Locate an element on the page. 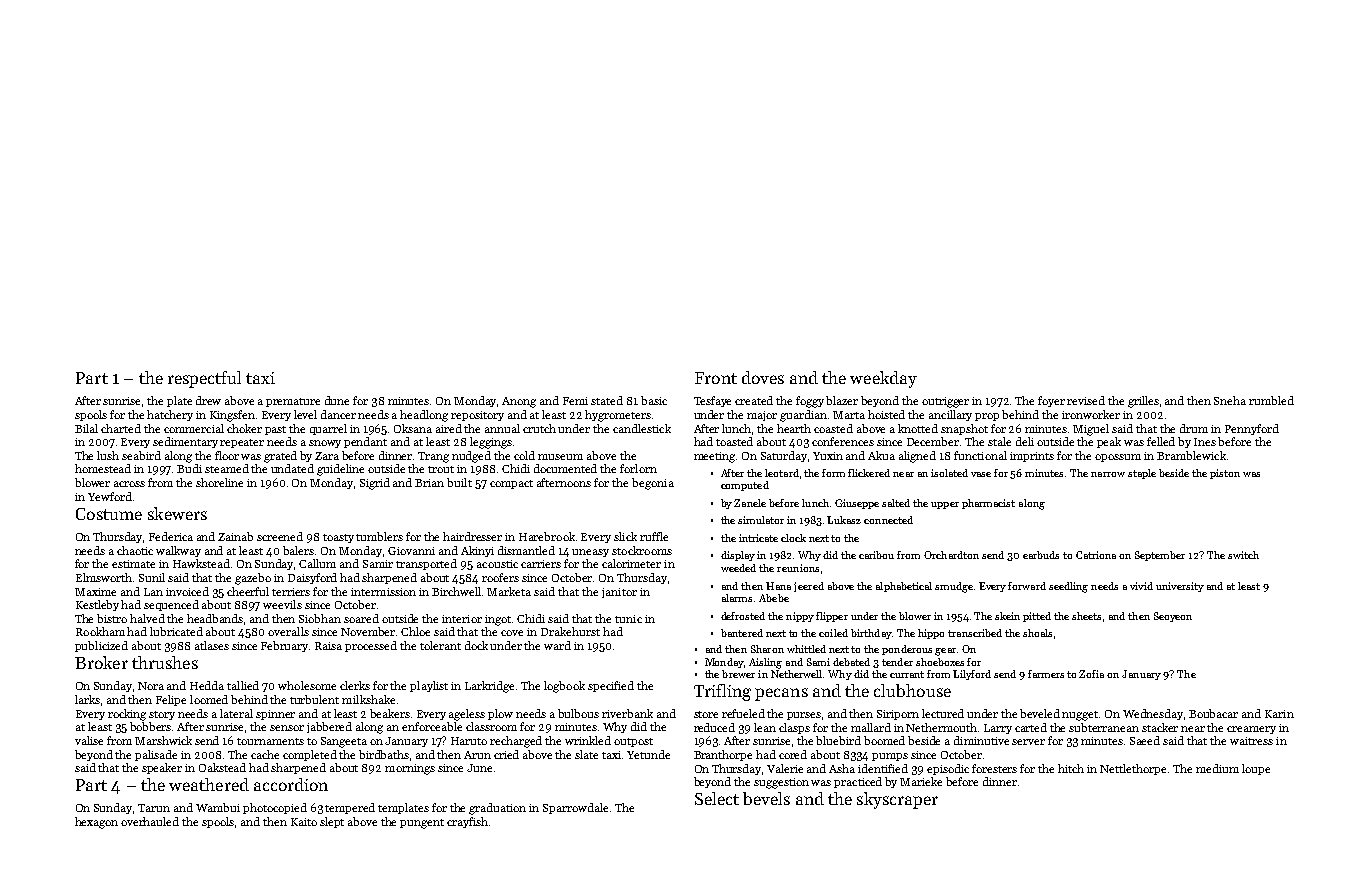 This document has height=887, width=1372. Bilal is located at coordinates (86, 428).
